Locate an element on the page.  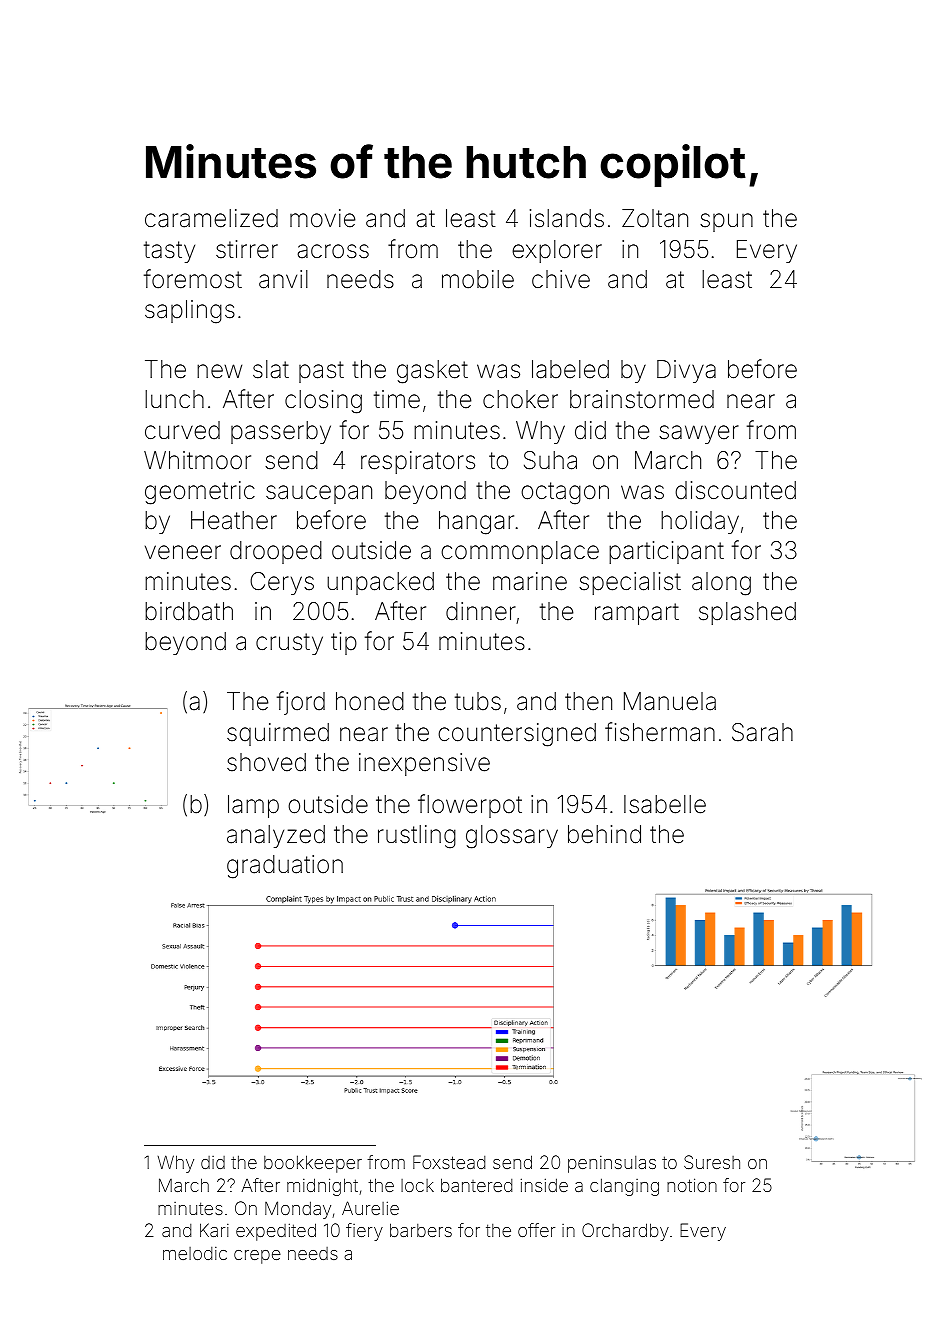
gasket is located at coordinates (432, 372).
